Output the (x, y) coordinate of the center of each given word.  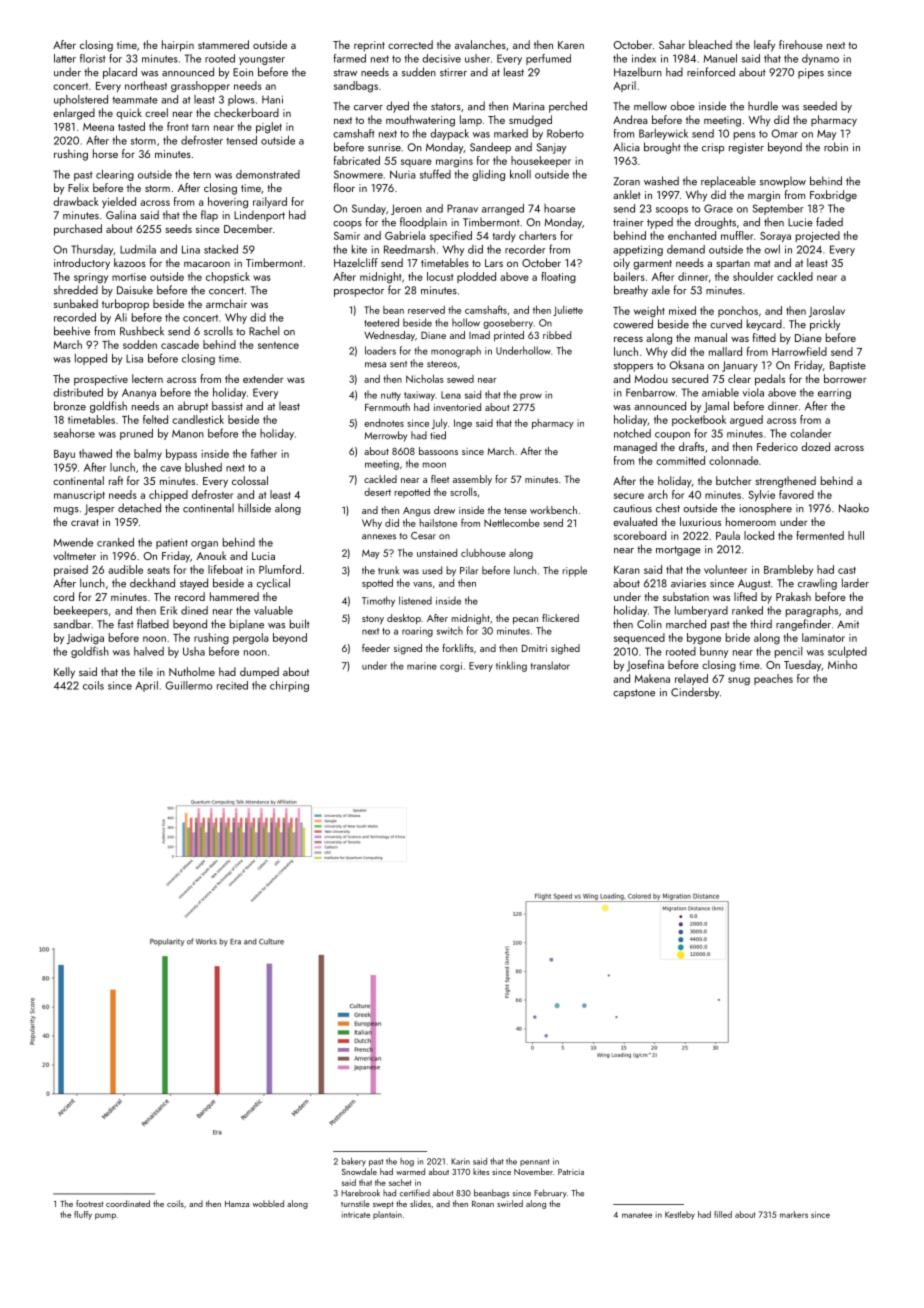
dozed (815, 446)
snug (739, 681)
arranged (503, 209)
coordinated (128, 1203)
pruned (136, 434)
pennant (535, 1162)
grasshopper (200, 87)
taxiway (419, 396)
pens (744, 136)
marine (422, 666)
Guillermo (188, 685)
